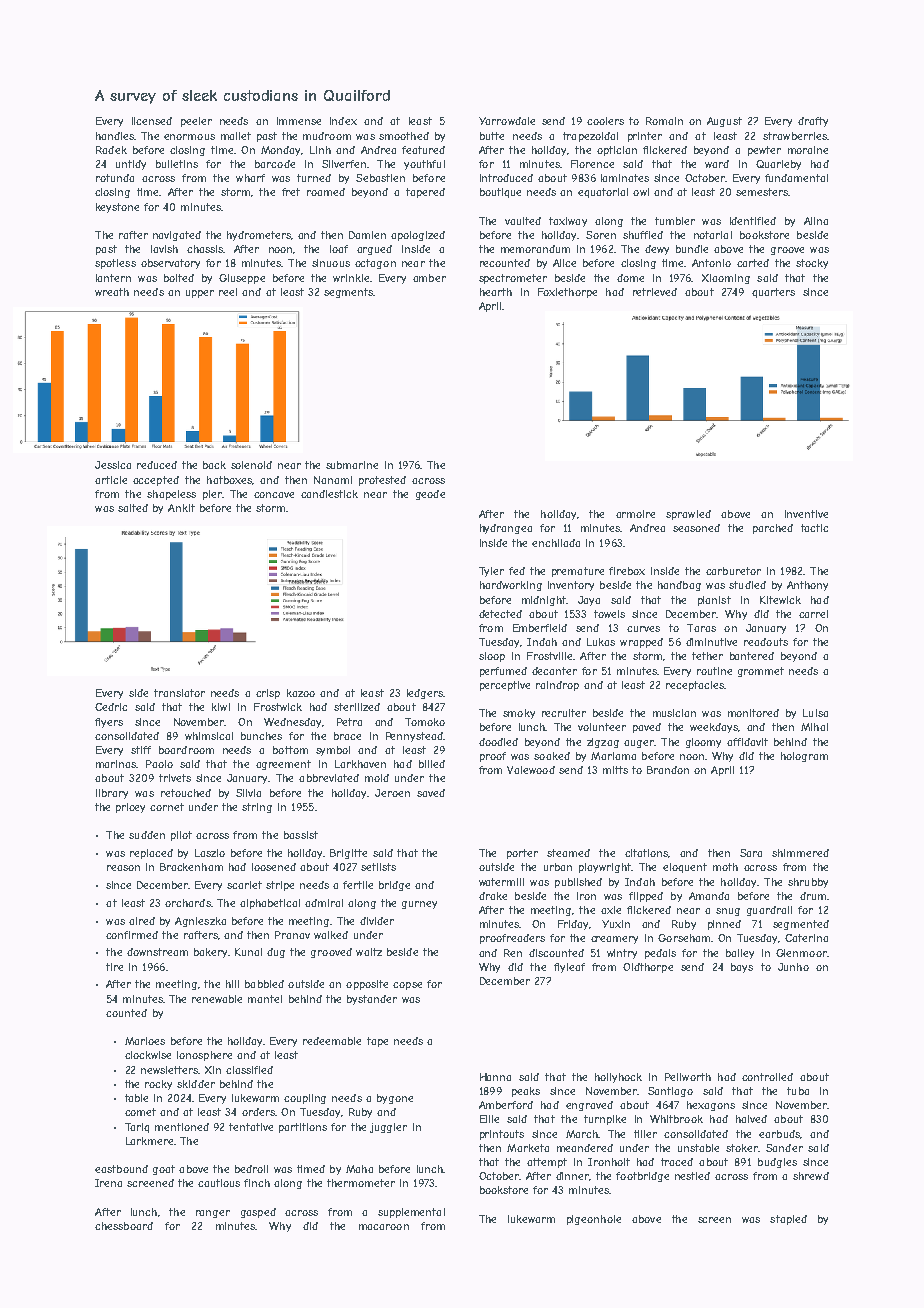  What do you see at coordinates (753, 713) in the document?
I see `monitored` at bounding box center [753, 713].
